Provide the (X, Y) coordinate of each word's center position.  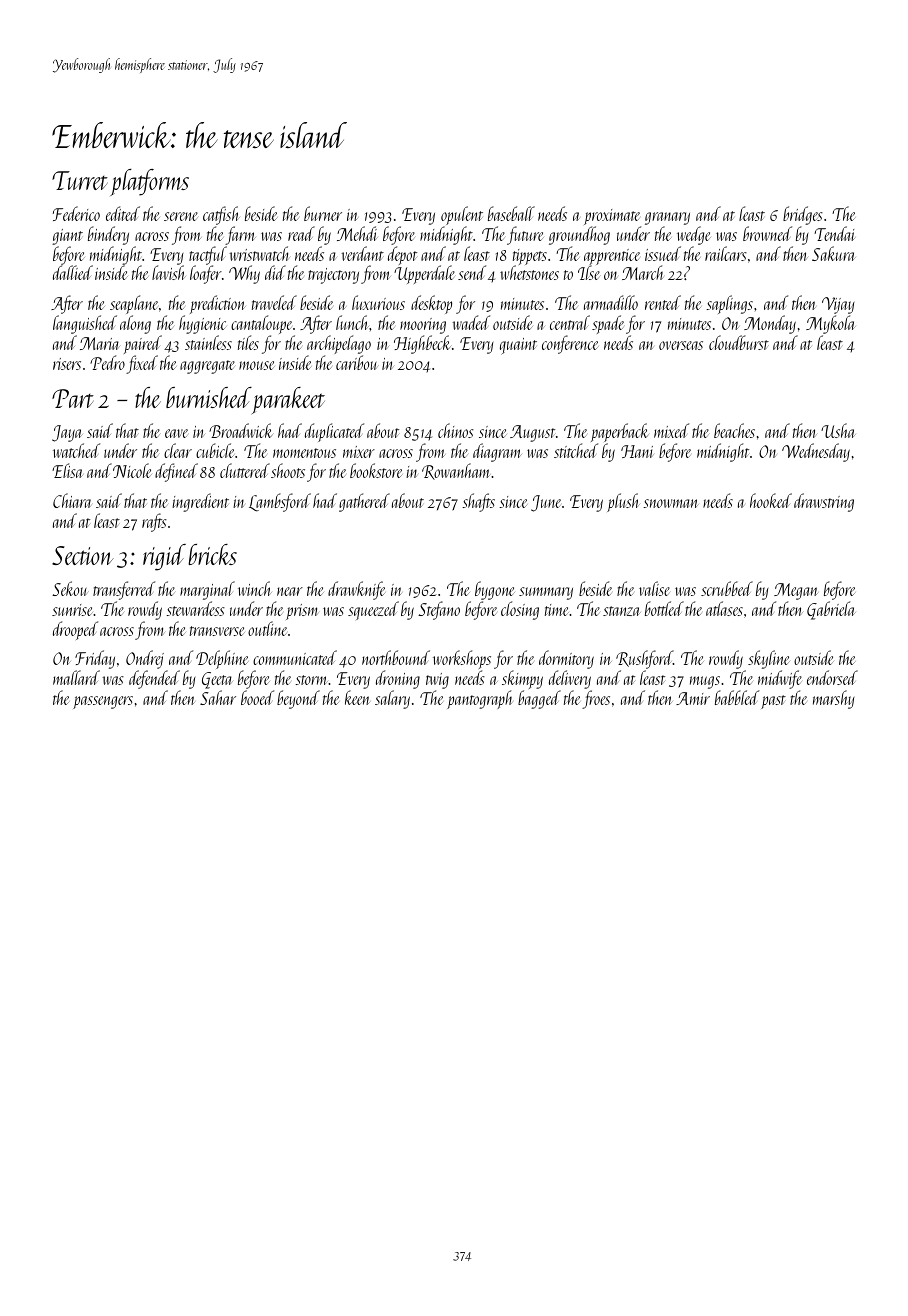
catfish (221, 215)
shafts (478, 502)
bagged (539, 700)
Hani (637, 451)
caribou (357, 362)
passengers (103, 702)
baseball (511, 213)
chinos (456, 430)
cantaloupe (261, 324)
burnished (209, 397)
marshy (834, 699)
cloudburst (739, 342)
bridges (803, 215)
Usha (838, 430)
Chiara (72, 500)
